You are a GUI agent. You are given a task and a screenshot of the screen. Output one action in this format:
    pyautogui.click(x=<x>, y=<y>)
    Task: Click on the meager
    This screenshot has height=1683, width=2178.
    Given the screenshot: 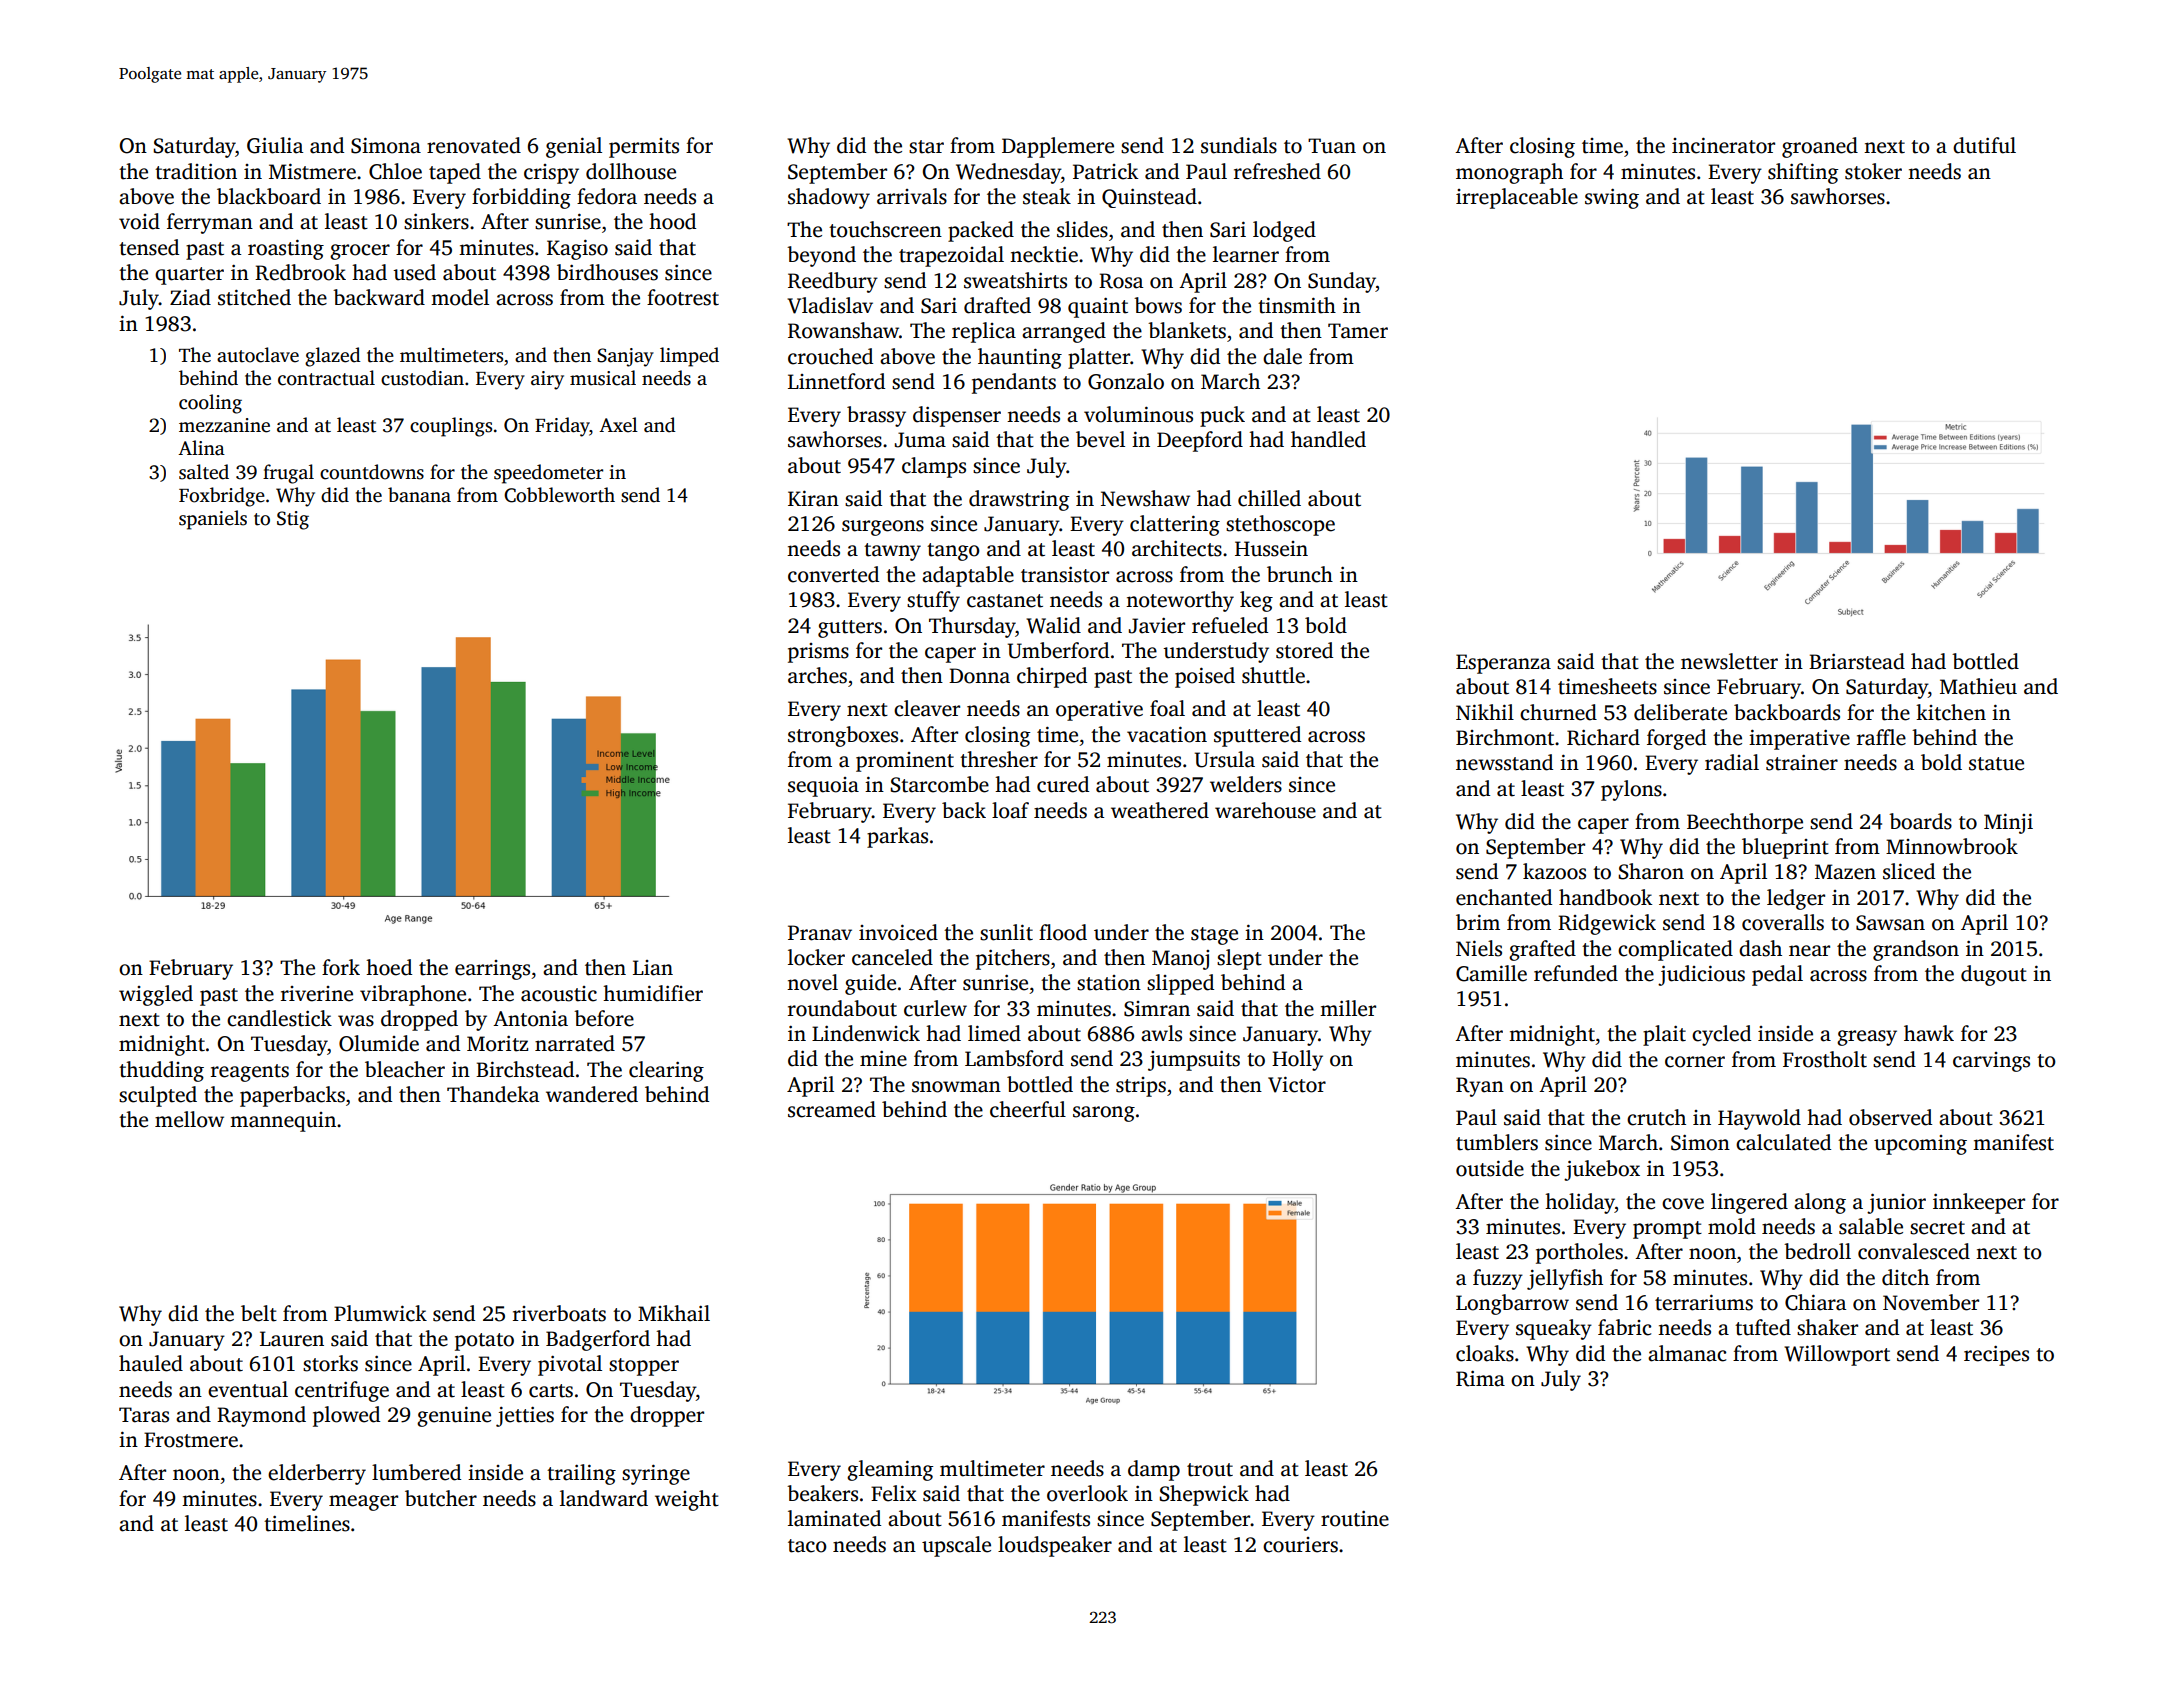 What is the action you would take?
    pyautogui.click(x=363, y=1503)
